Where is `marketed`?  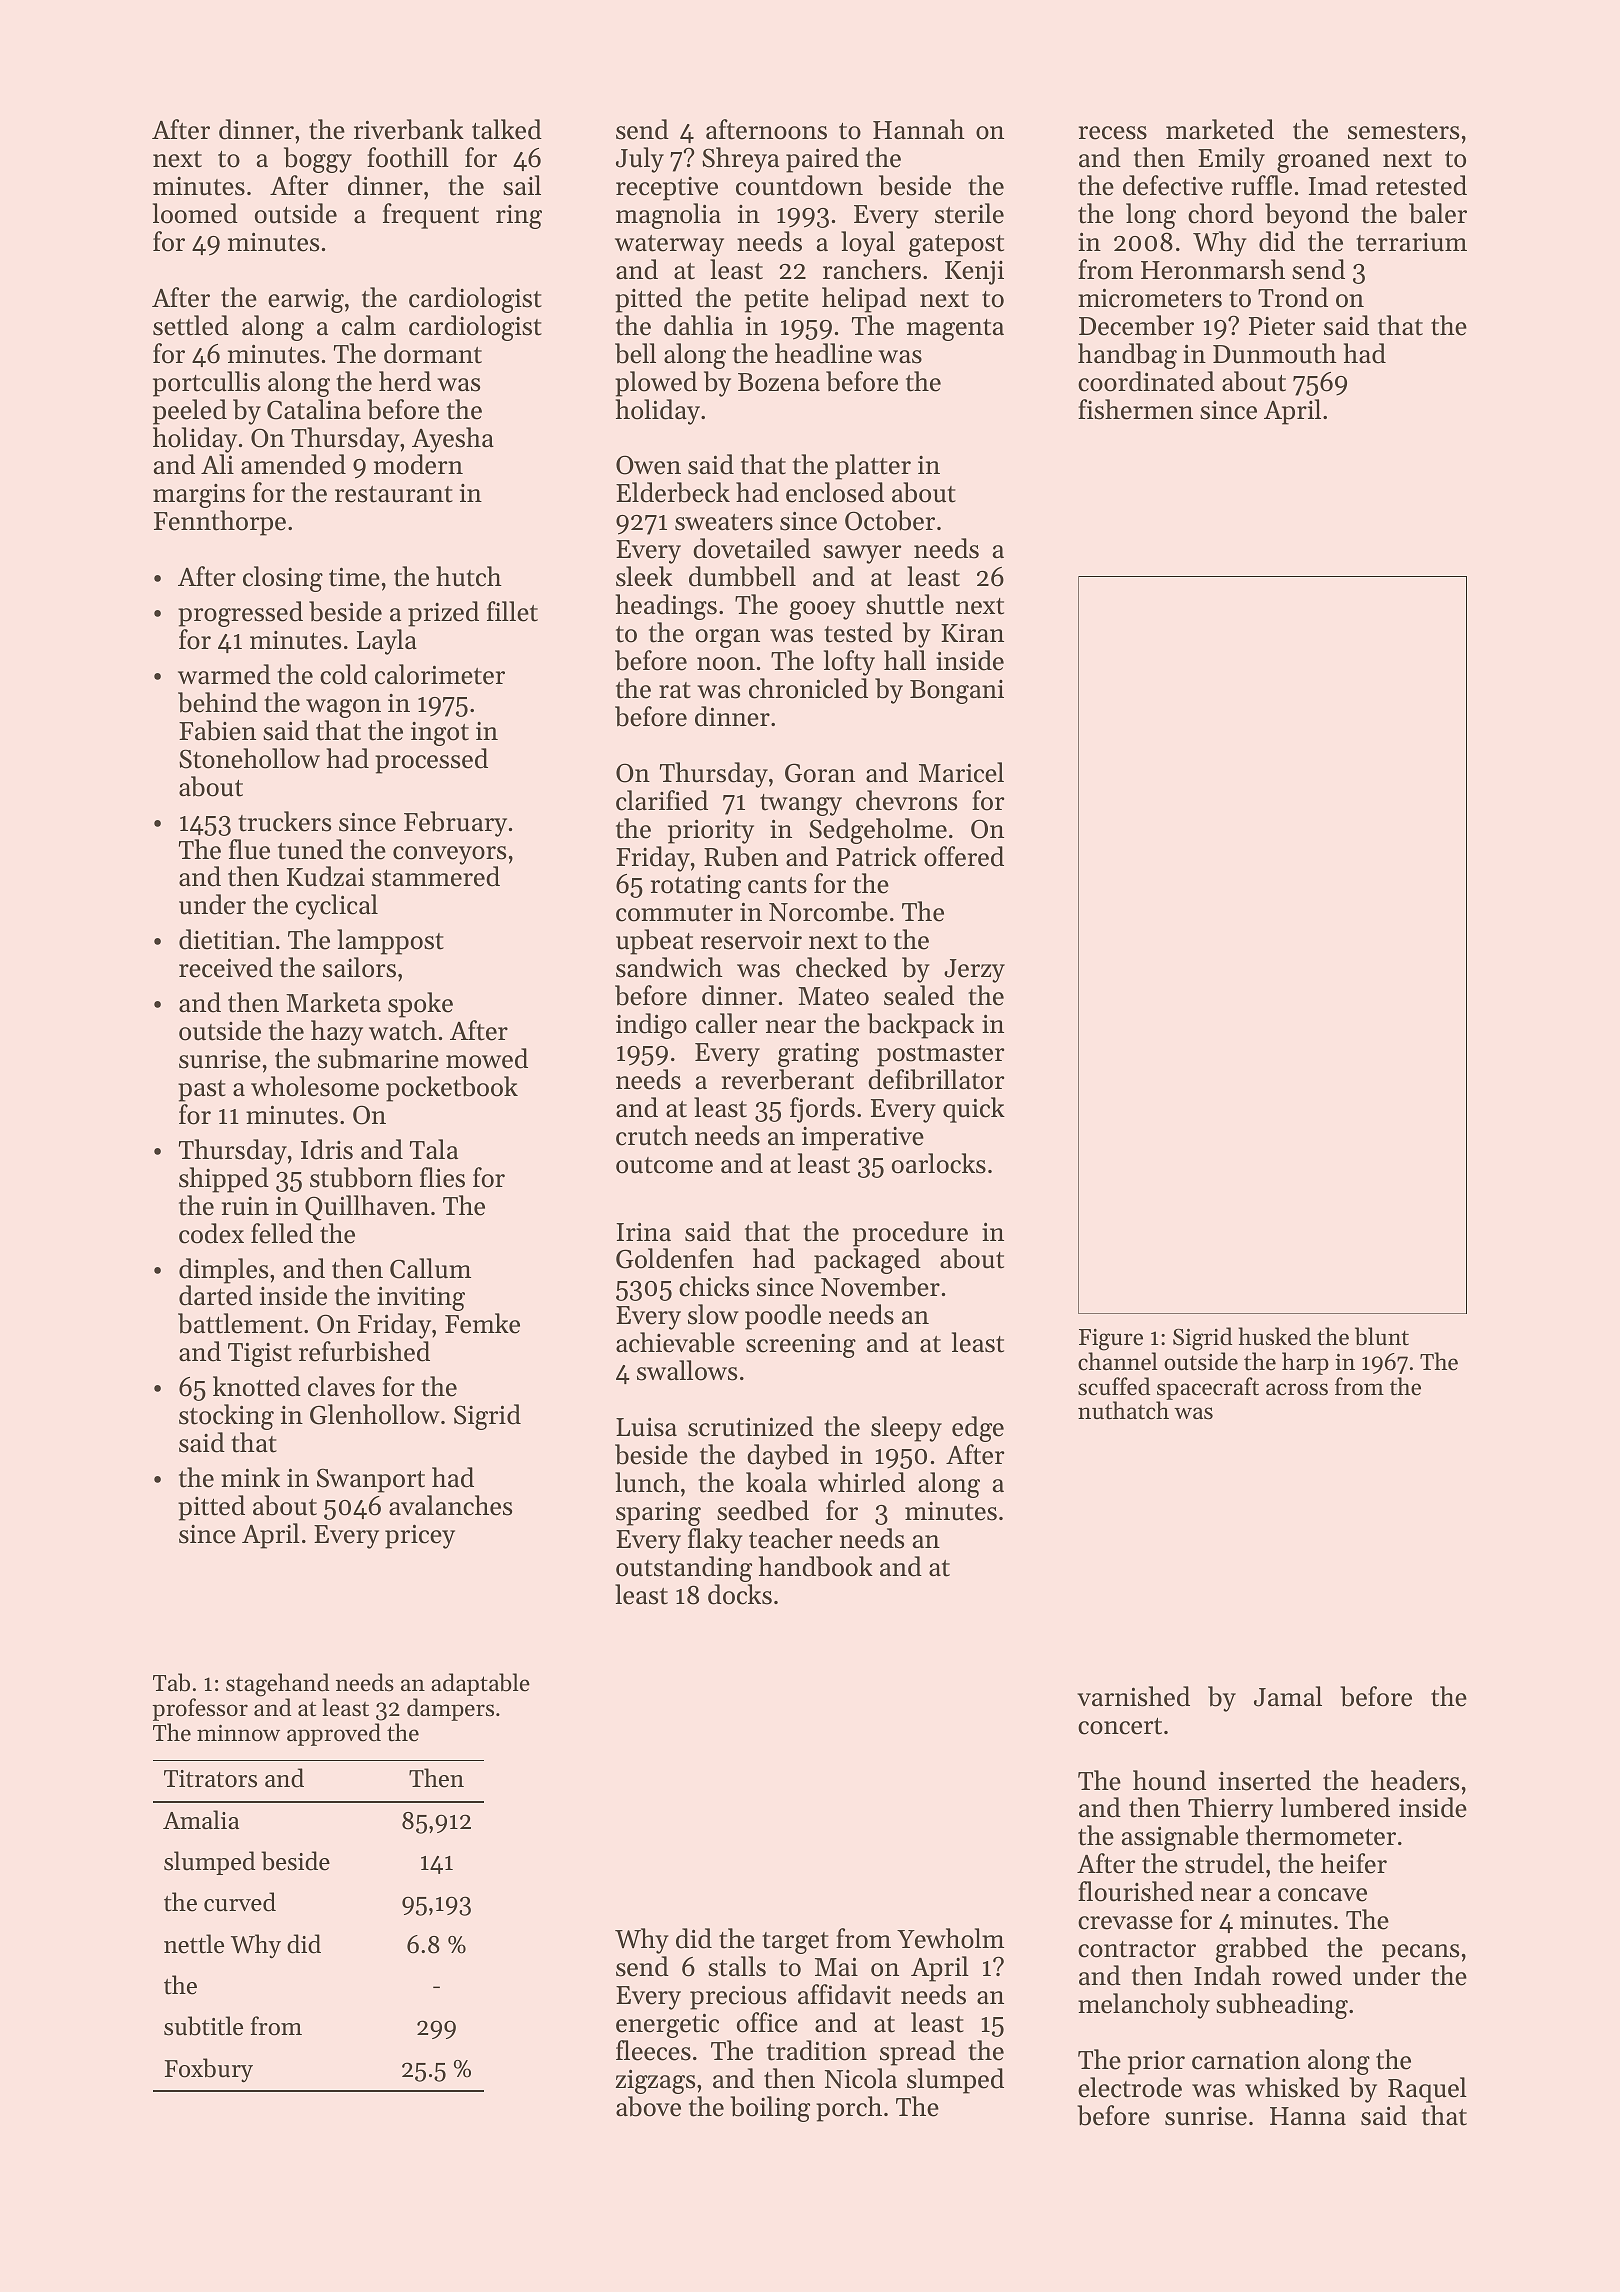 marketed is located at coordinates (1220, 129).
